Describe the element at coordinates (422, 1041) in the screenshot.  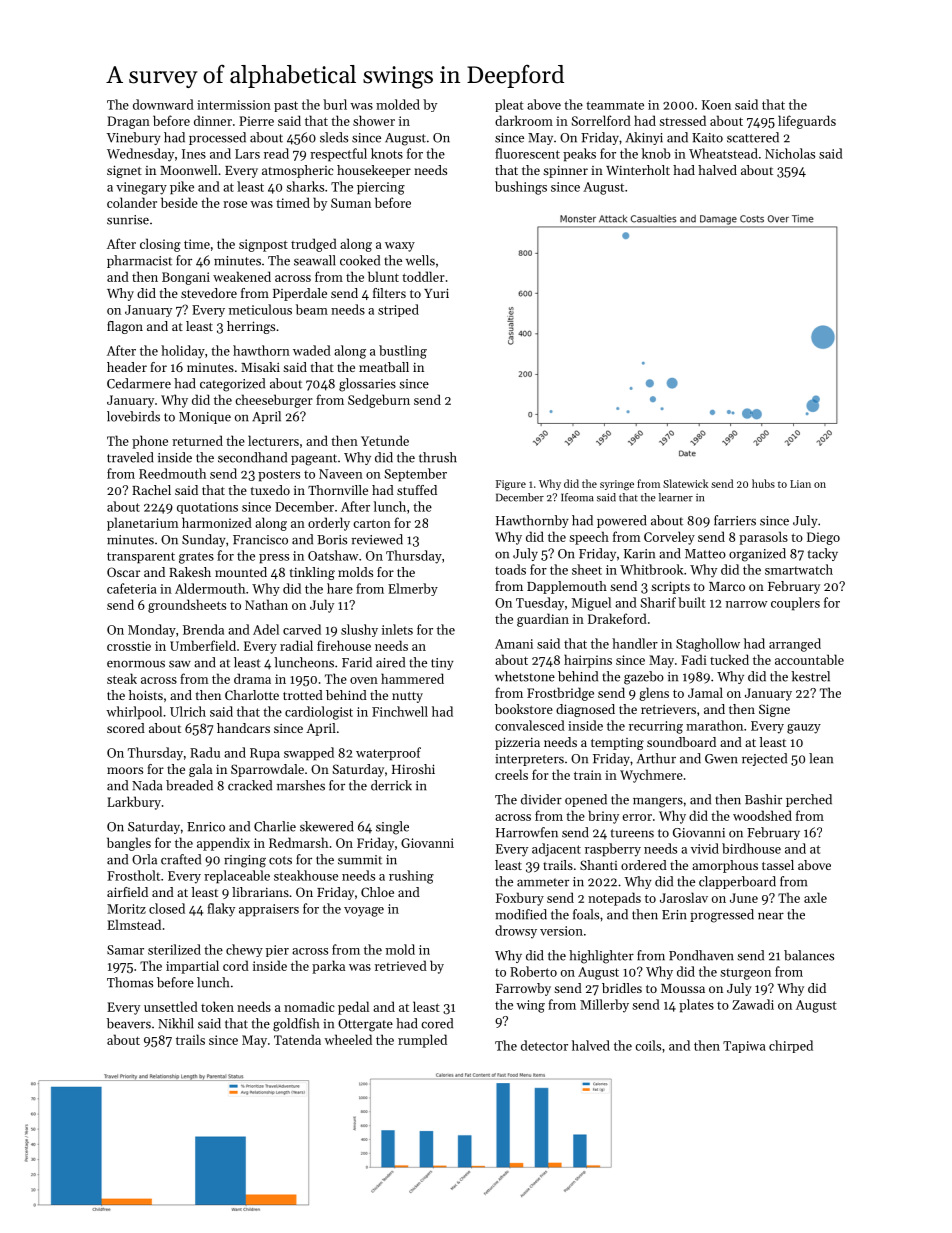
I see `rumpled` at that location.
